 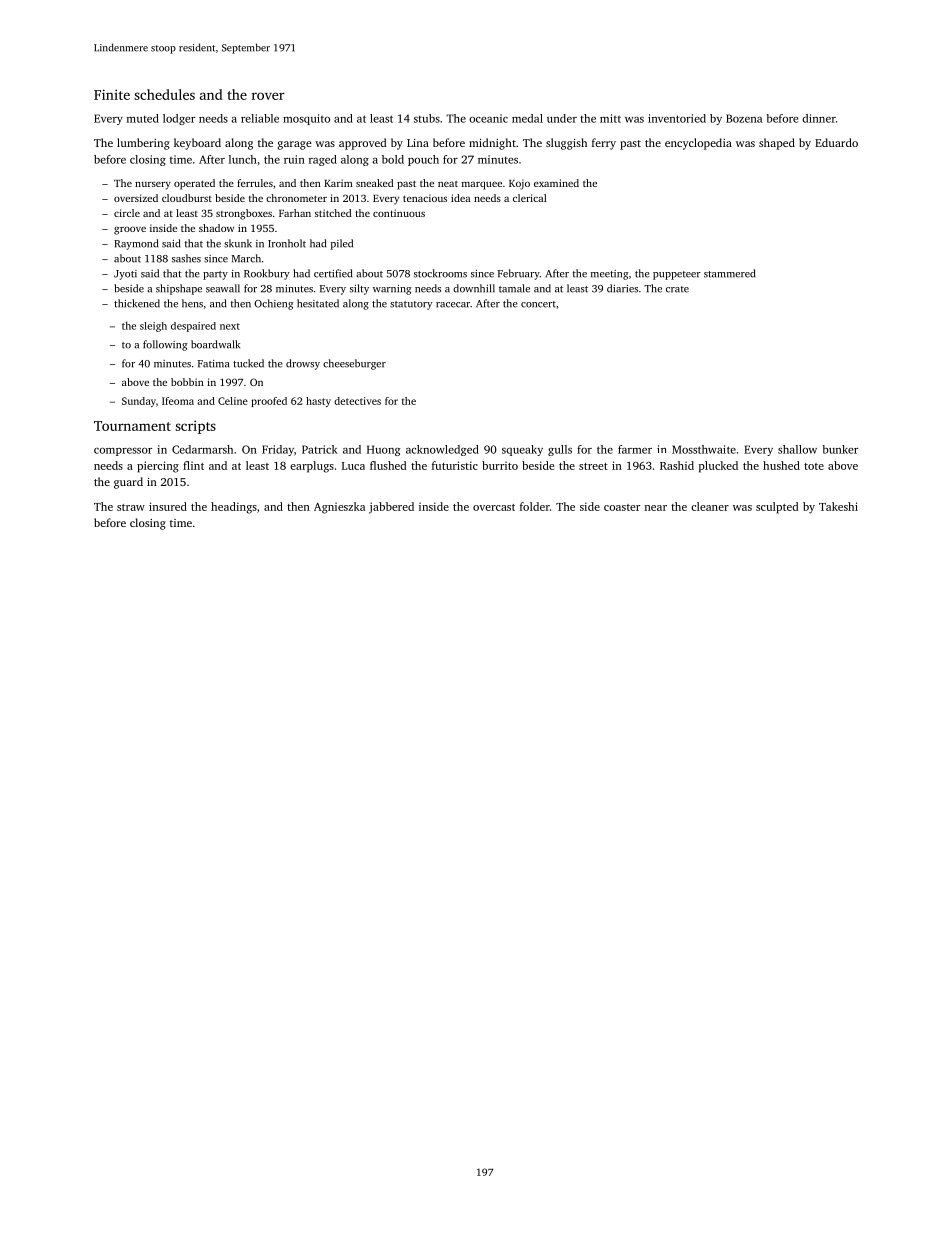 I want to click on farmer, so click(x=635, y=449).
